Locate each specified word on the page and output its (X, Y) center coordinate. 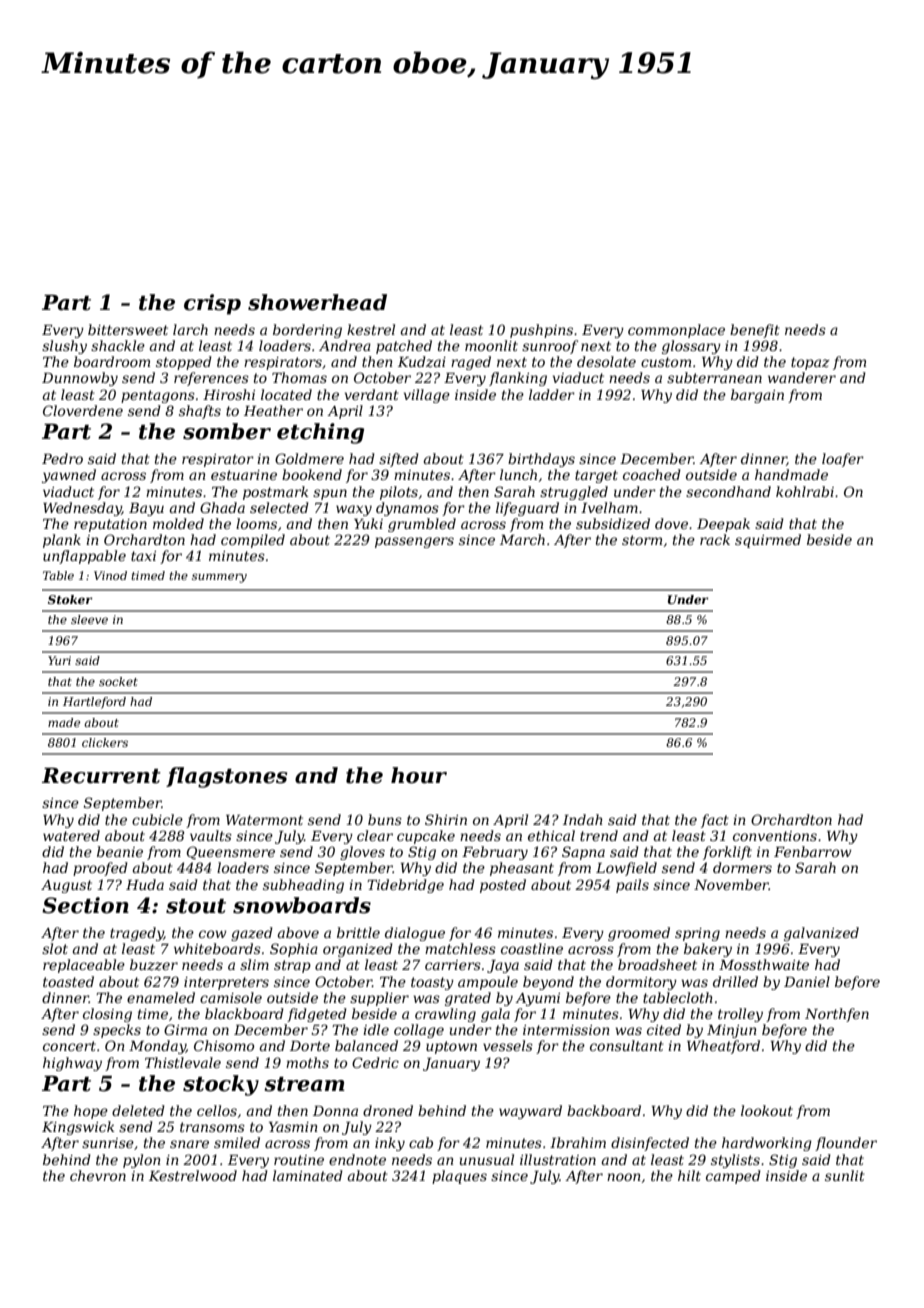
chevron (98, 1175)
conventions (775, 836)
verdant (372, 394)
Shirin (446, 819)
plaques (459, 1177)
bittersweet (128, 329)
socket (118, 681)
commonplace (676, 331)
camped (733, 1177)
